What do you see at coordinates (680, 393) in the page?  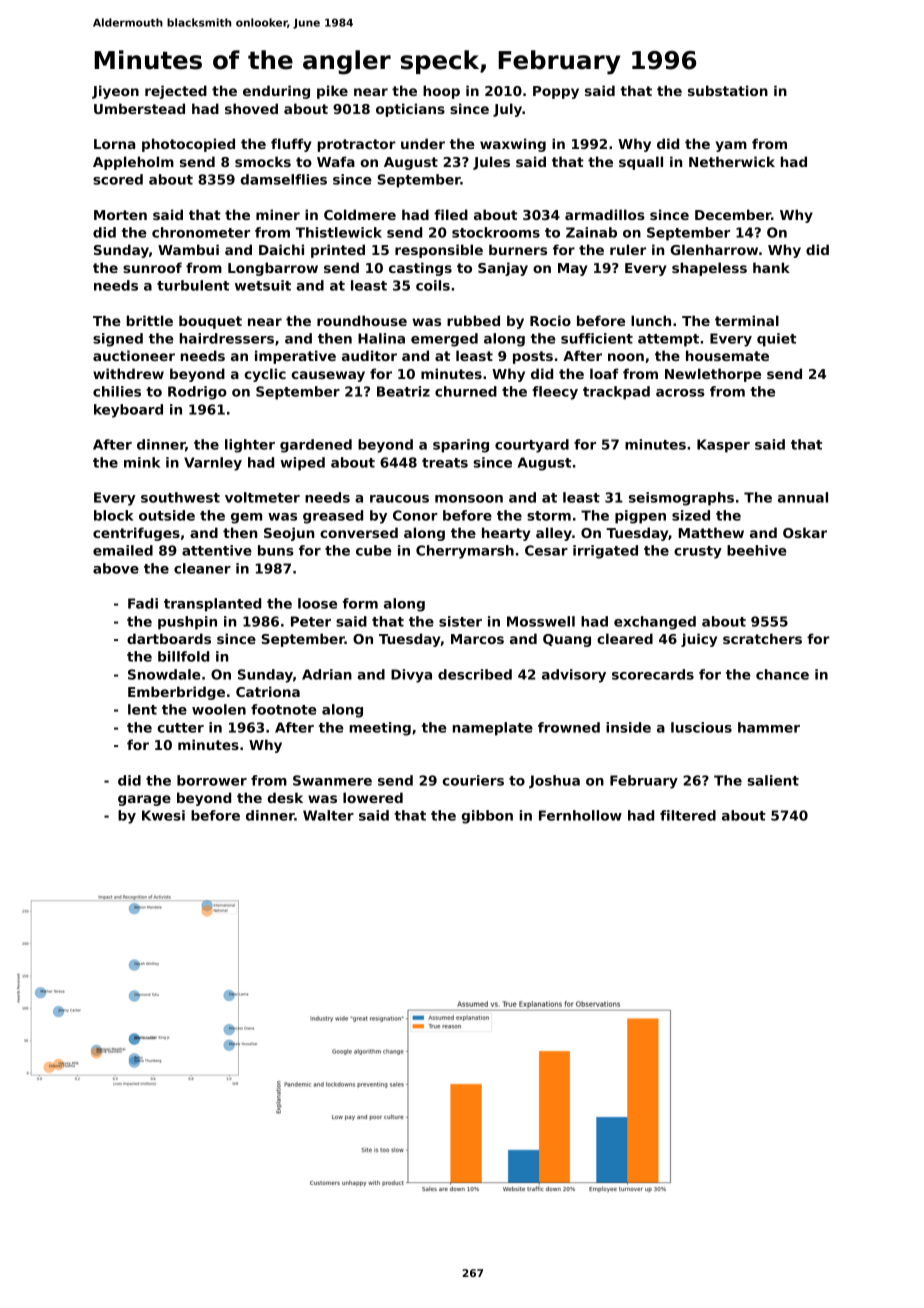 I see `across` at bounding box center [680, 393].
